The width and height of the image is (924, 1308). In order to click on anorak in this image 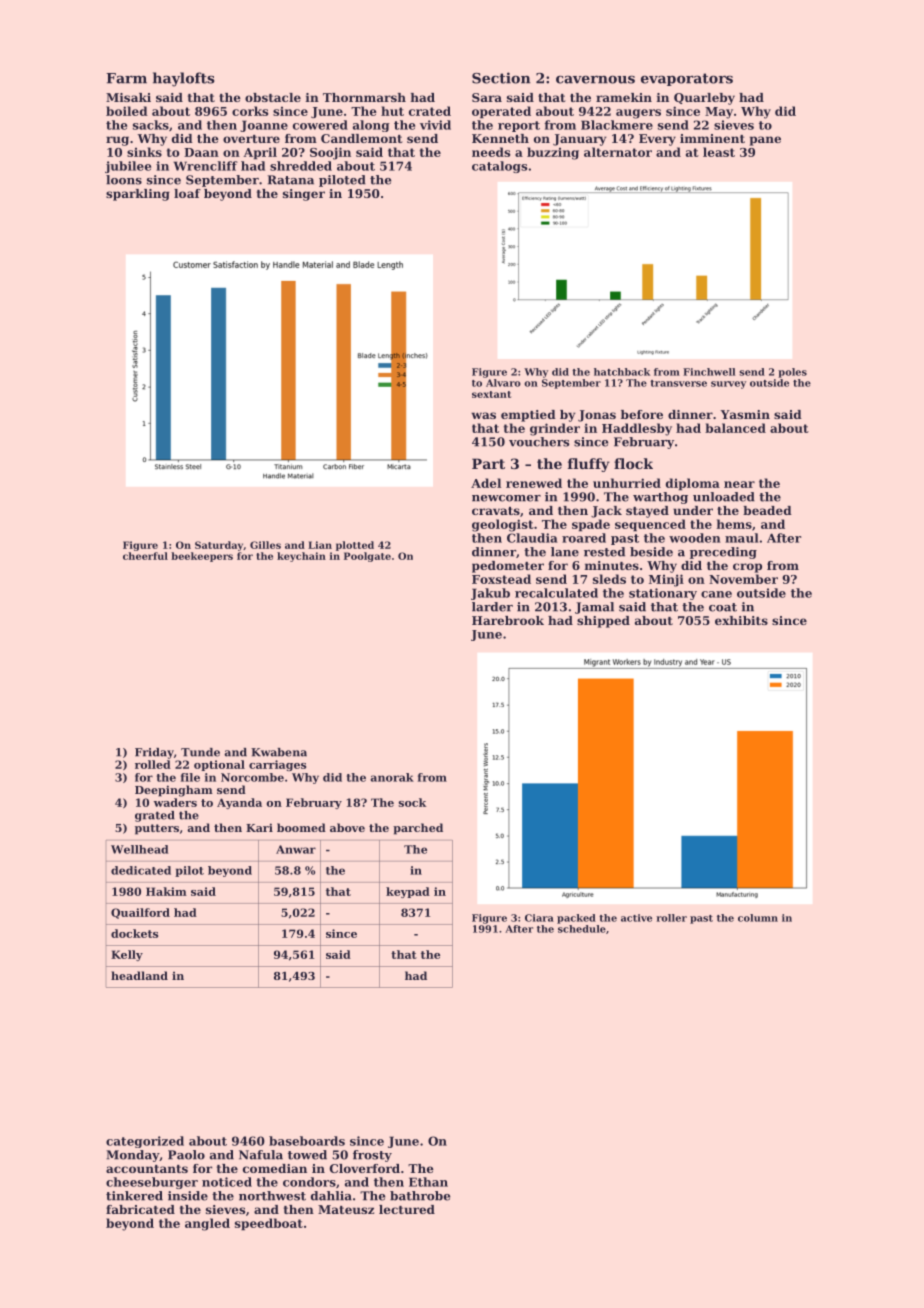, I will do `click(392, 777)`.
